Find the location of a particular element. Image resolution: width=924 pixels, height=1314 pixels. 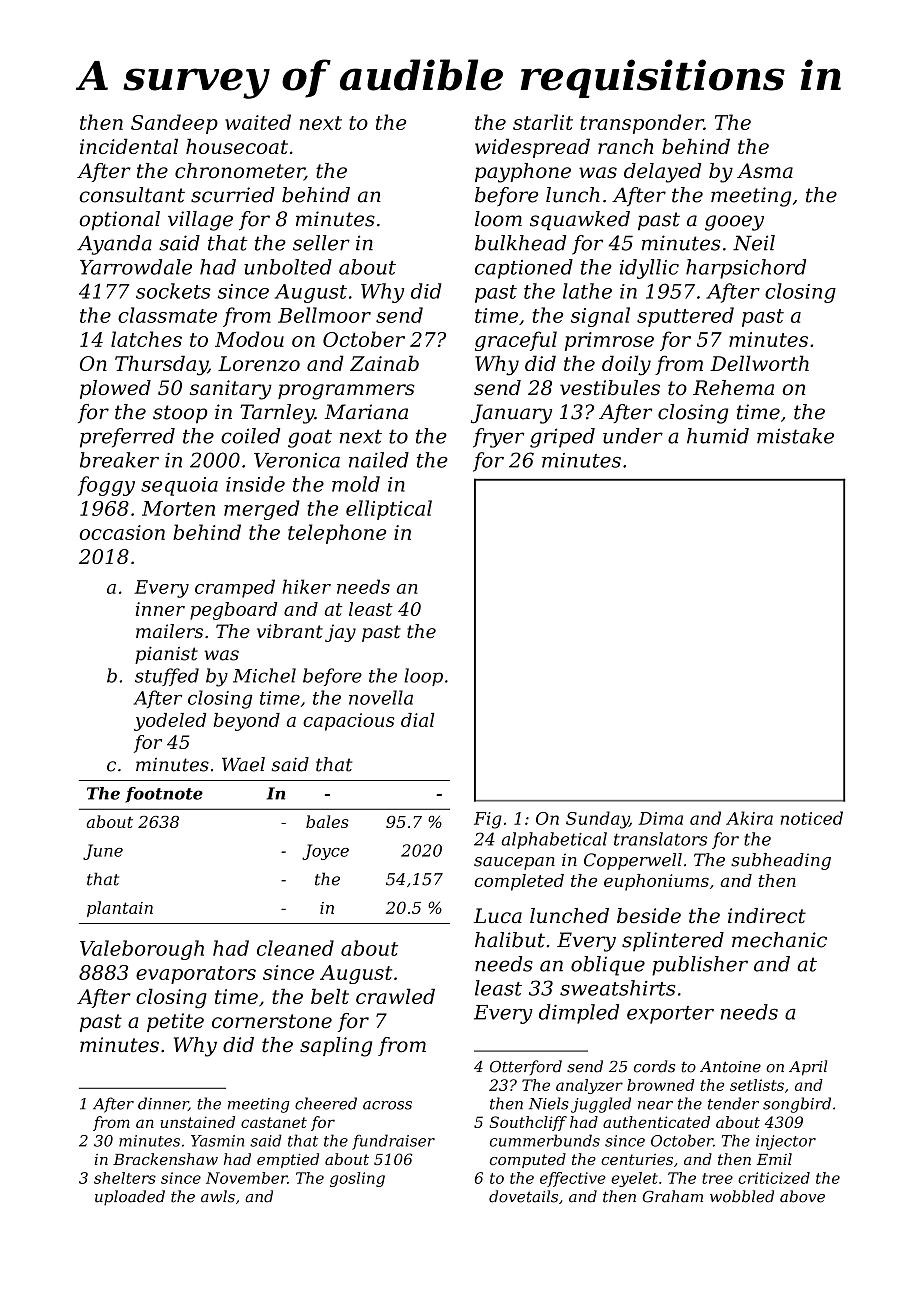

footnote is located at coordinates (164, 795).
